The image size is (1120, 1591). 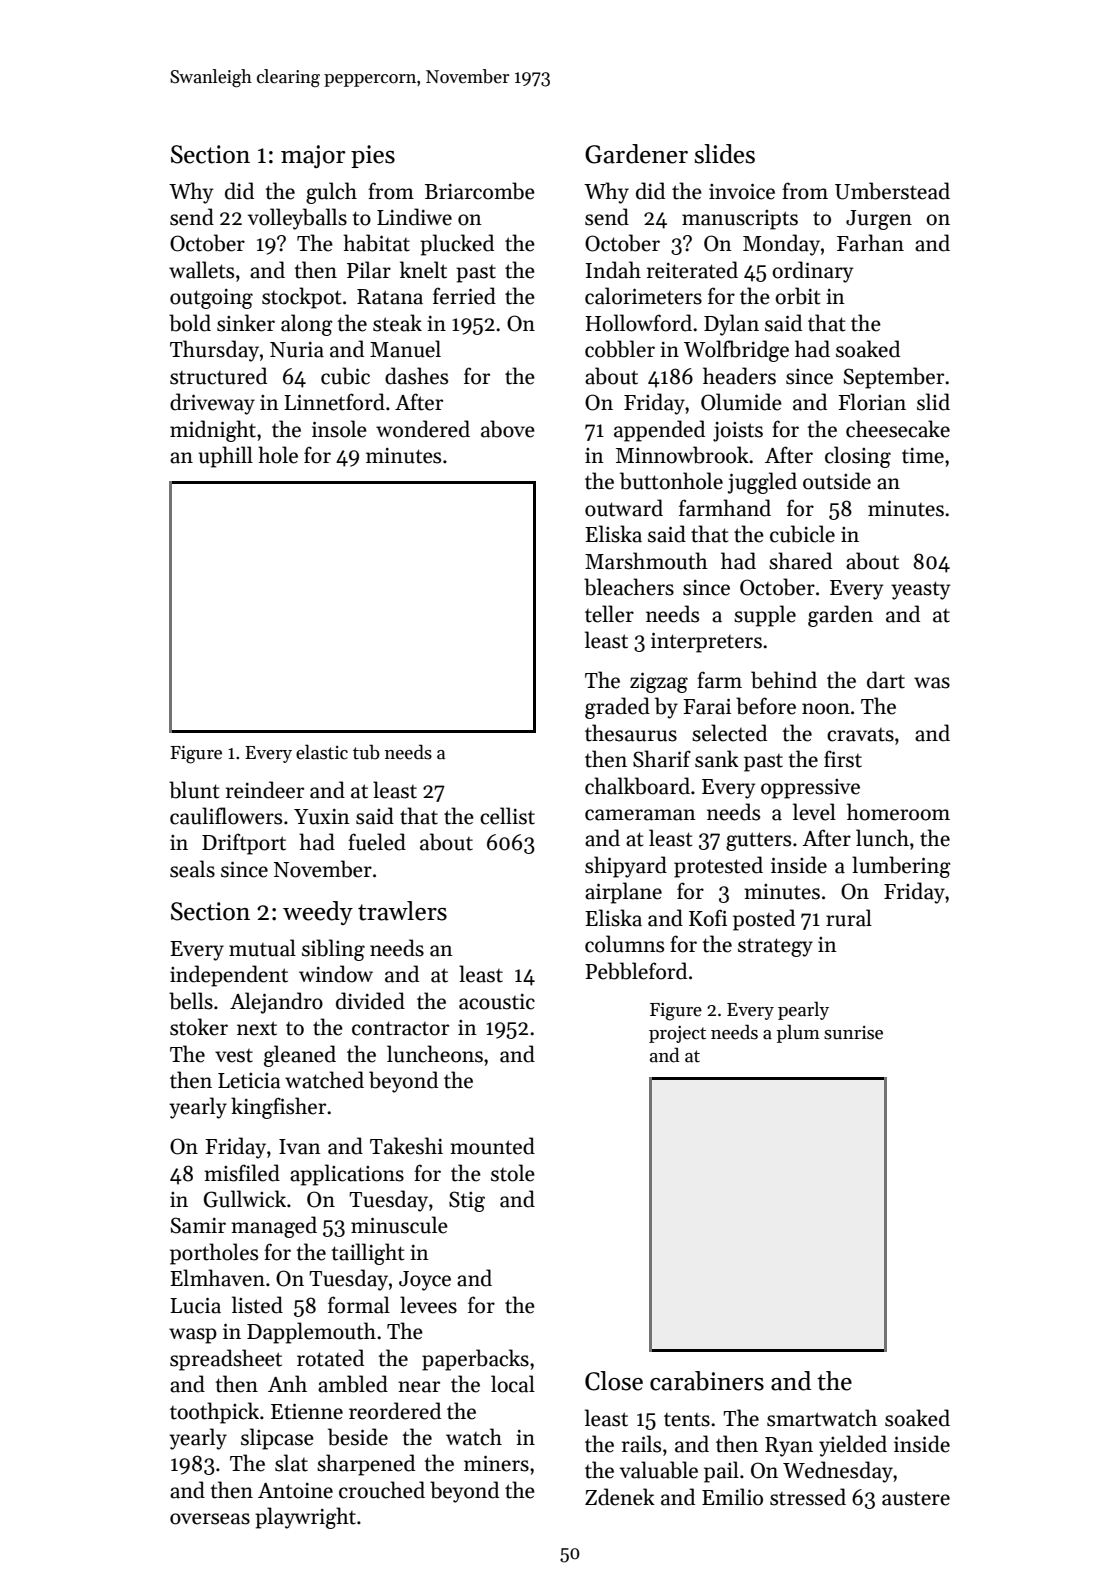 What do you see at coordinates (853, 1033) in the image?
I see `sunrise` at bounding box center [853, 1033].
